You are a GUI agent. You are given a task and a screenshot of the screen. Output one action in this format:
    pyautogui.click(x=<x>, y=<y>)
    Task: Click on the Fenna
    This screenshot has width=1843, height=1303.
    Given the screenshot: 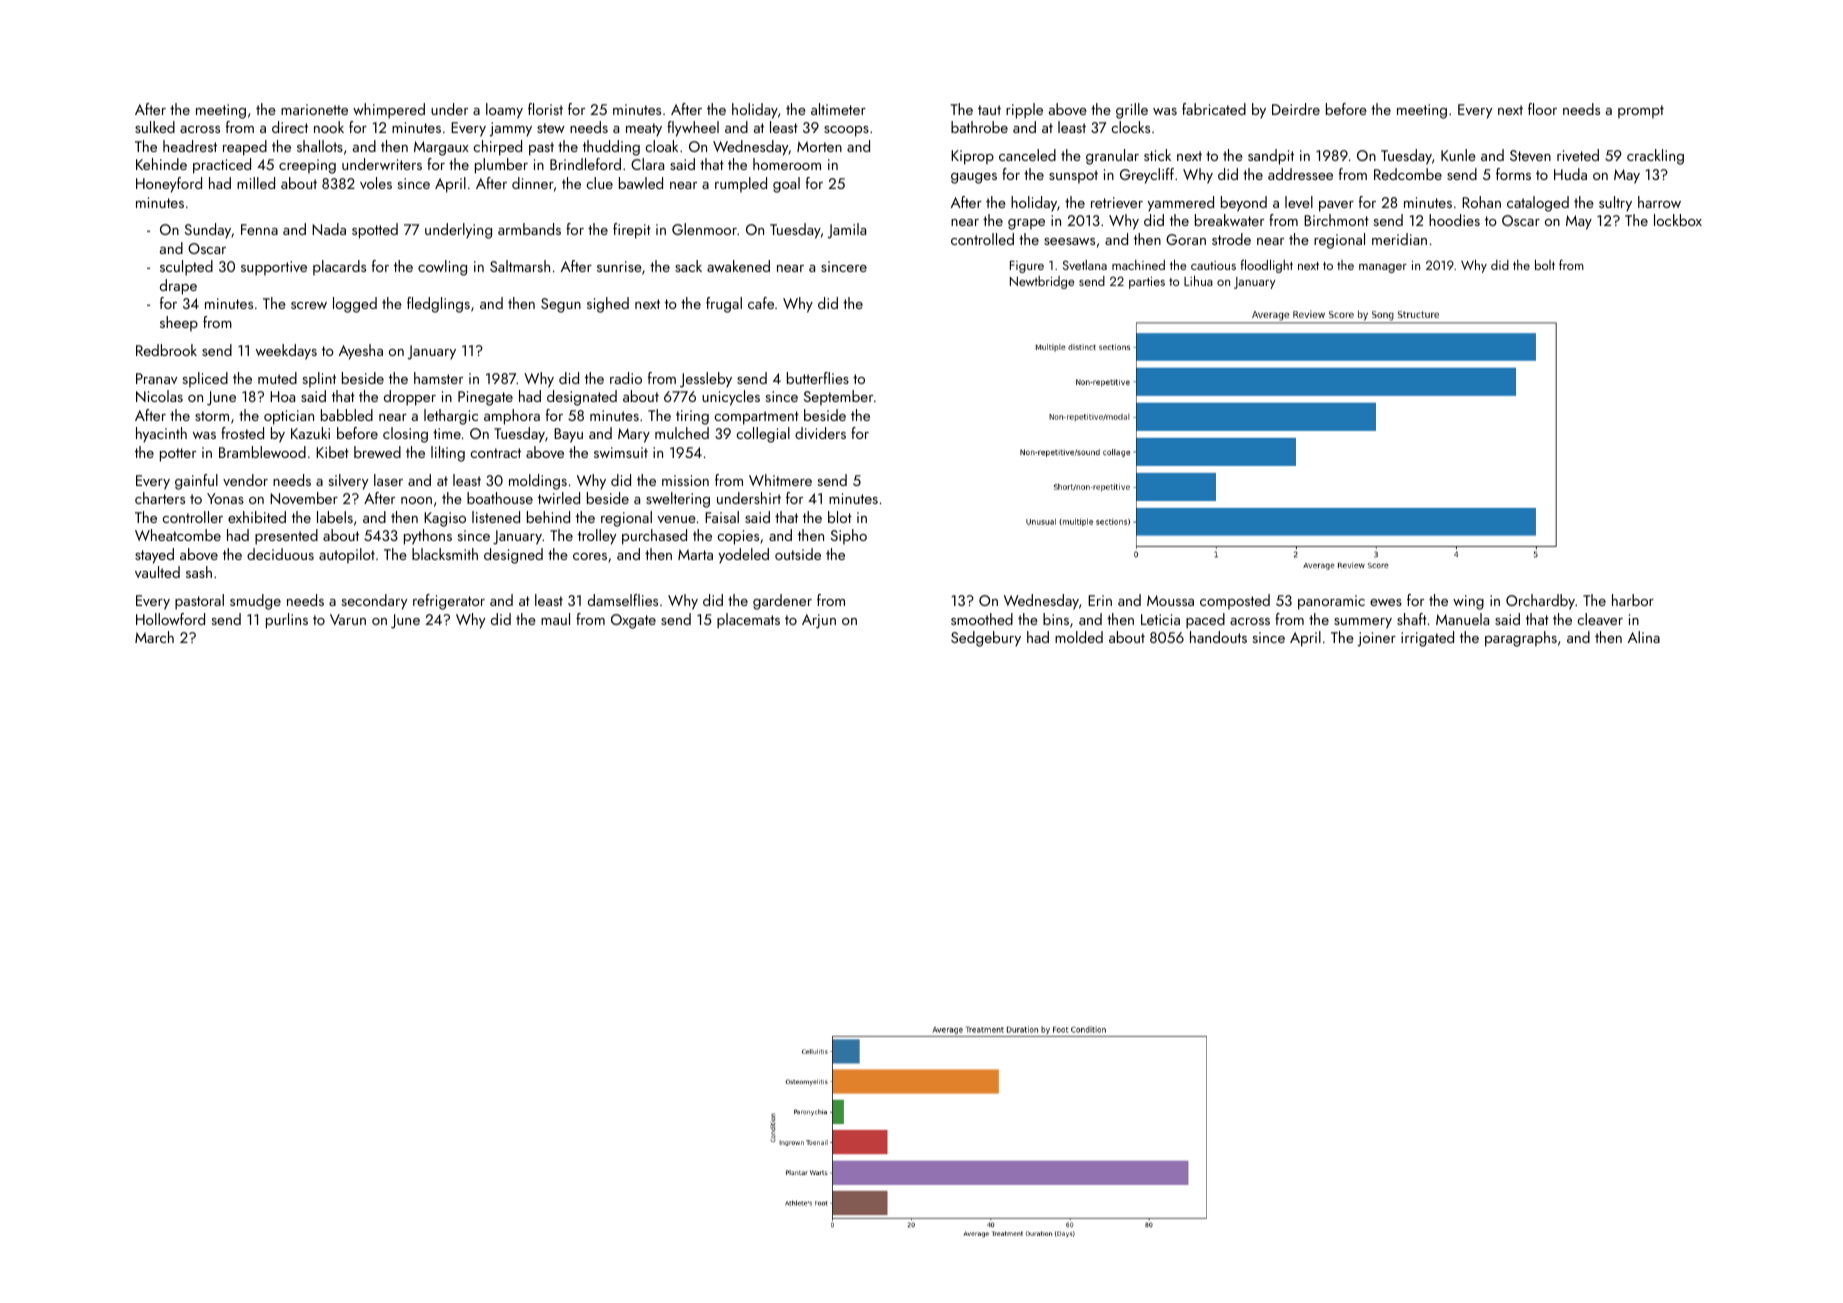 What is the action you would take?
    pyautogui.click(x=259, y=229)
